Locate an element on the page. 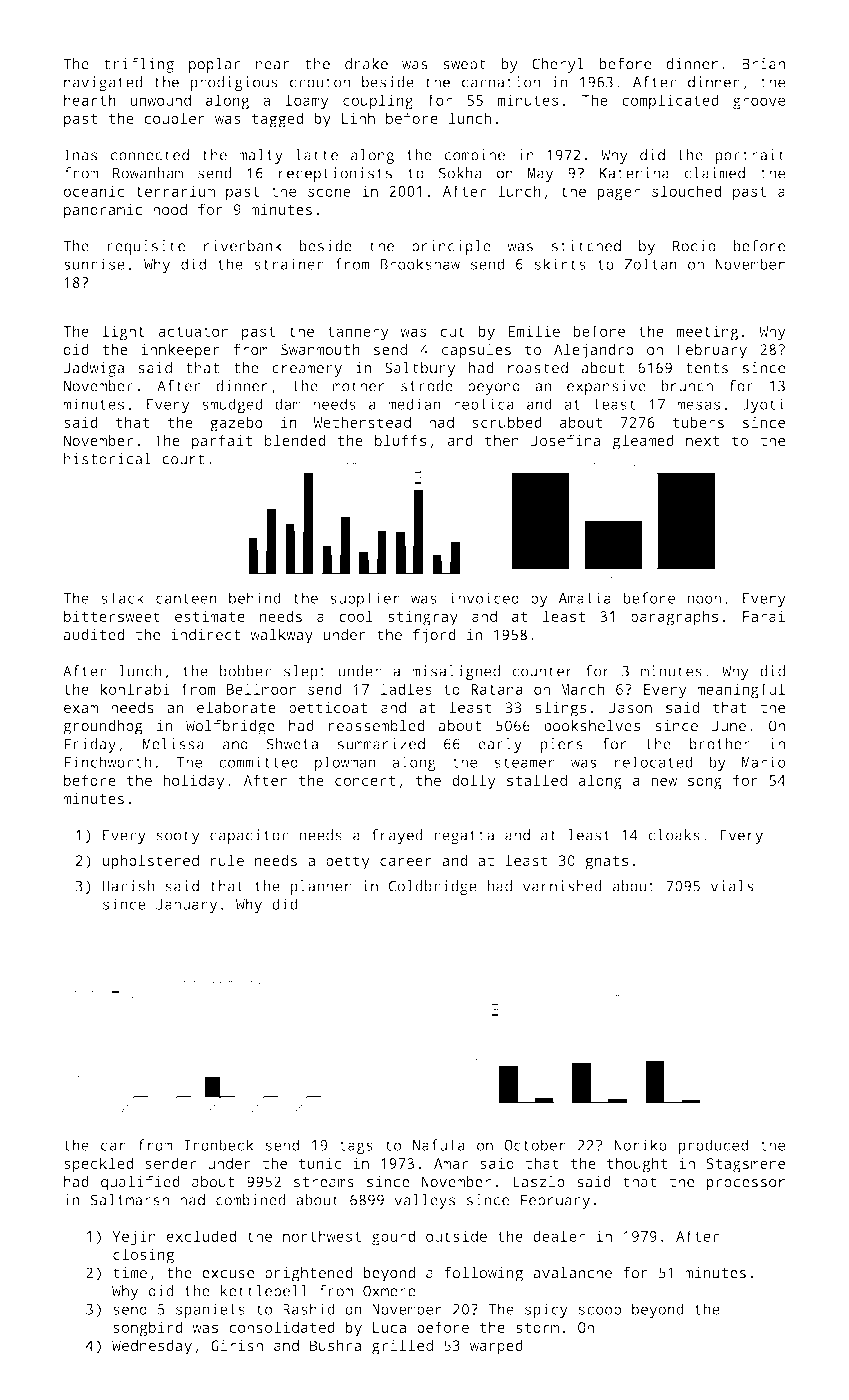 This page has width=849, height=1400. dealer is located at coordinates (559, 1236).
